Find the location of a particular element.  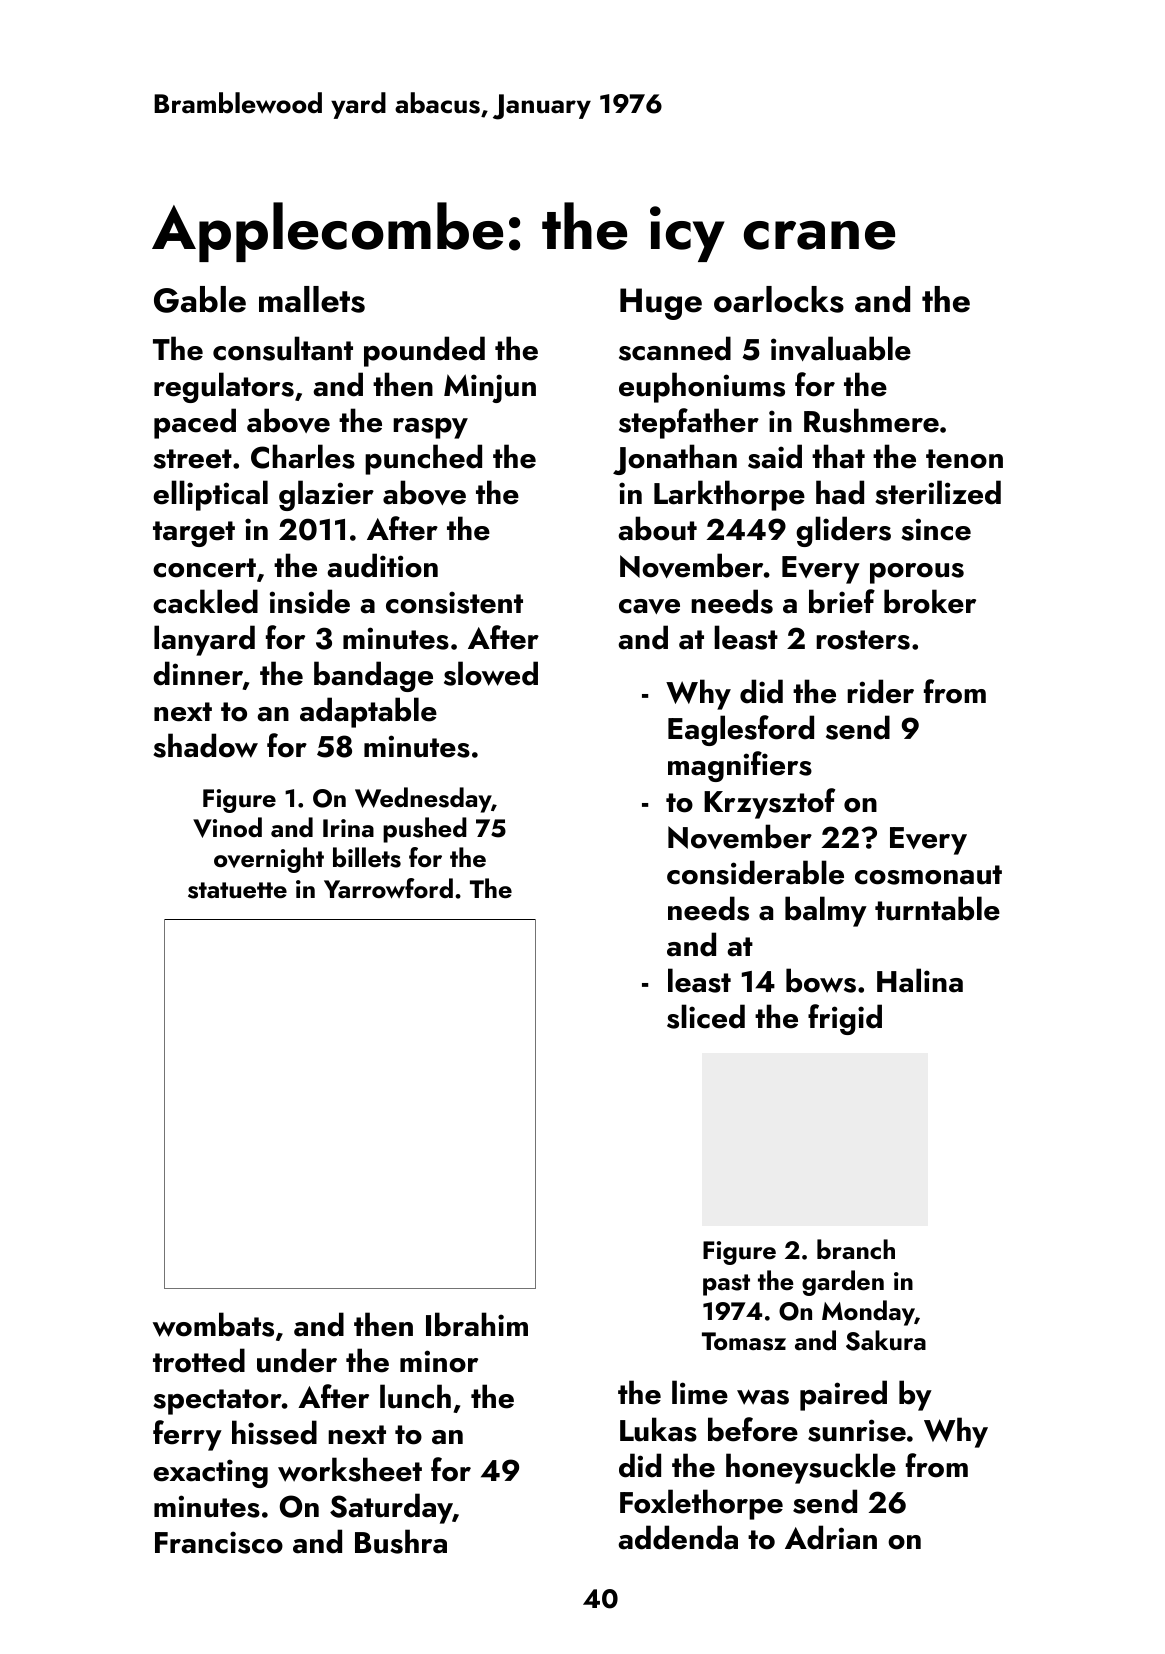

about is located at coordinates (657, 528).
